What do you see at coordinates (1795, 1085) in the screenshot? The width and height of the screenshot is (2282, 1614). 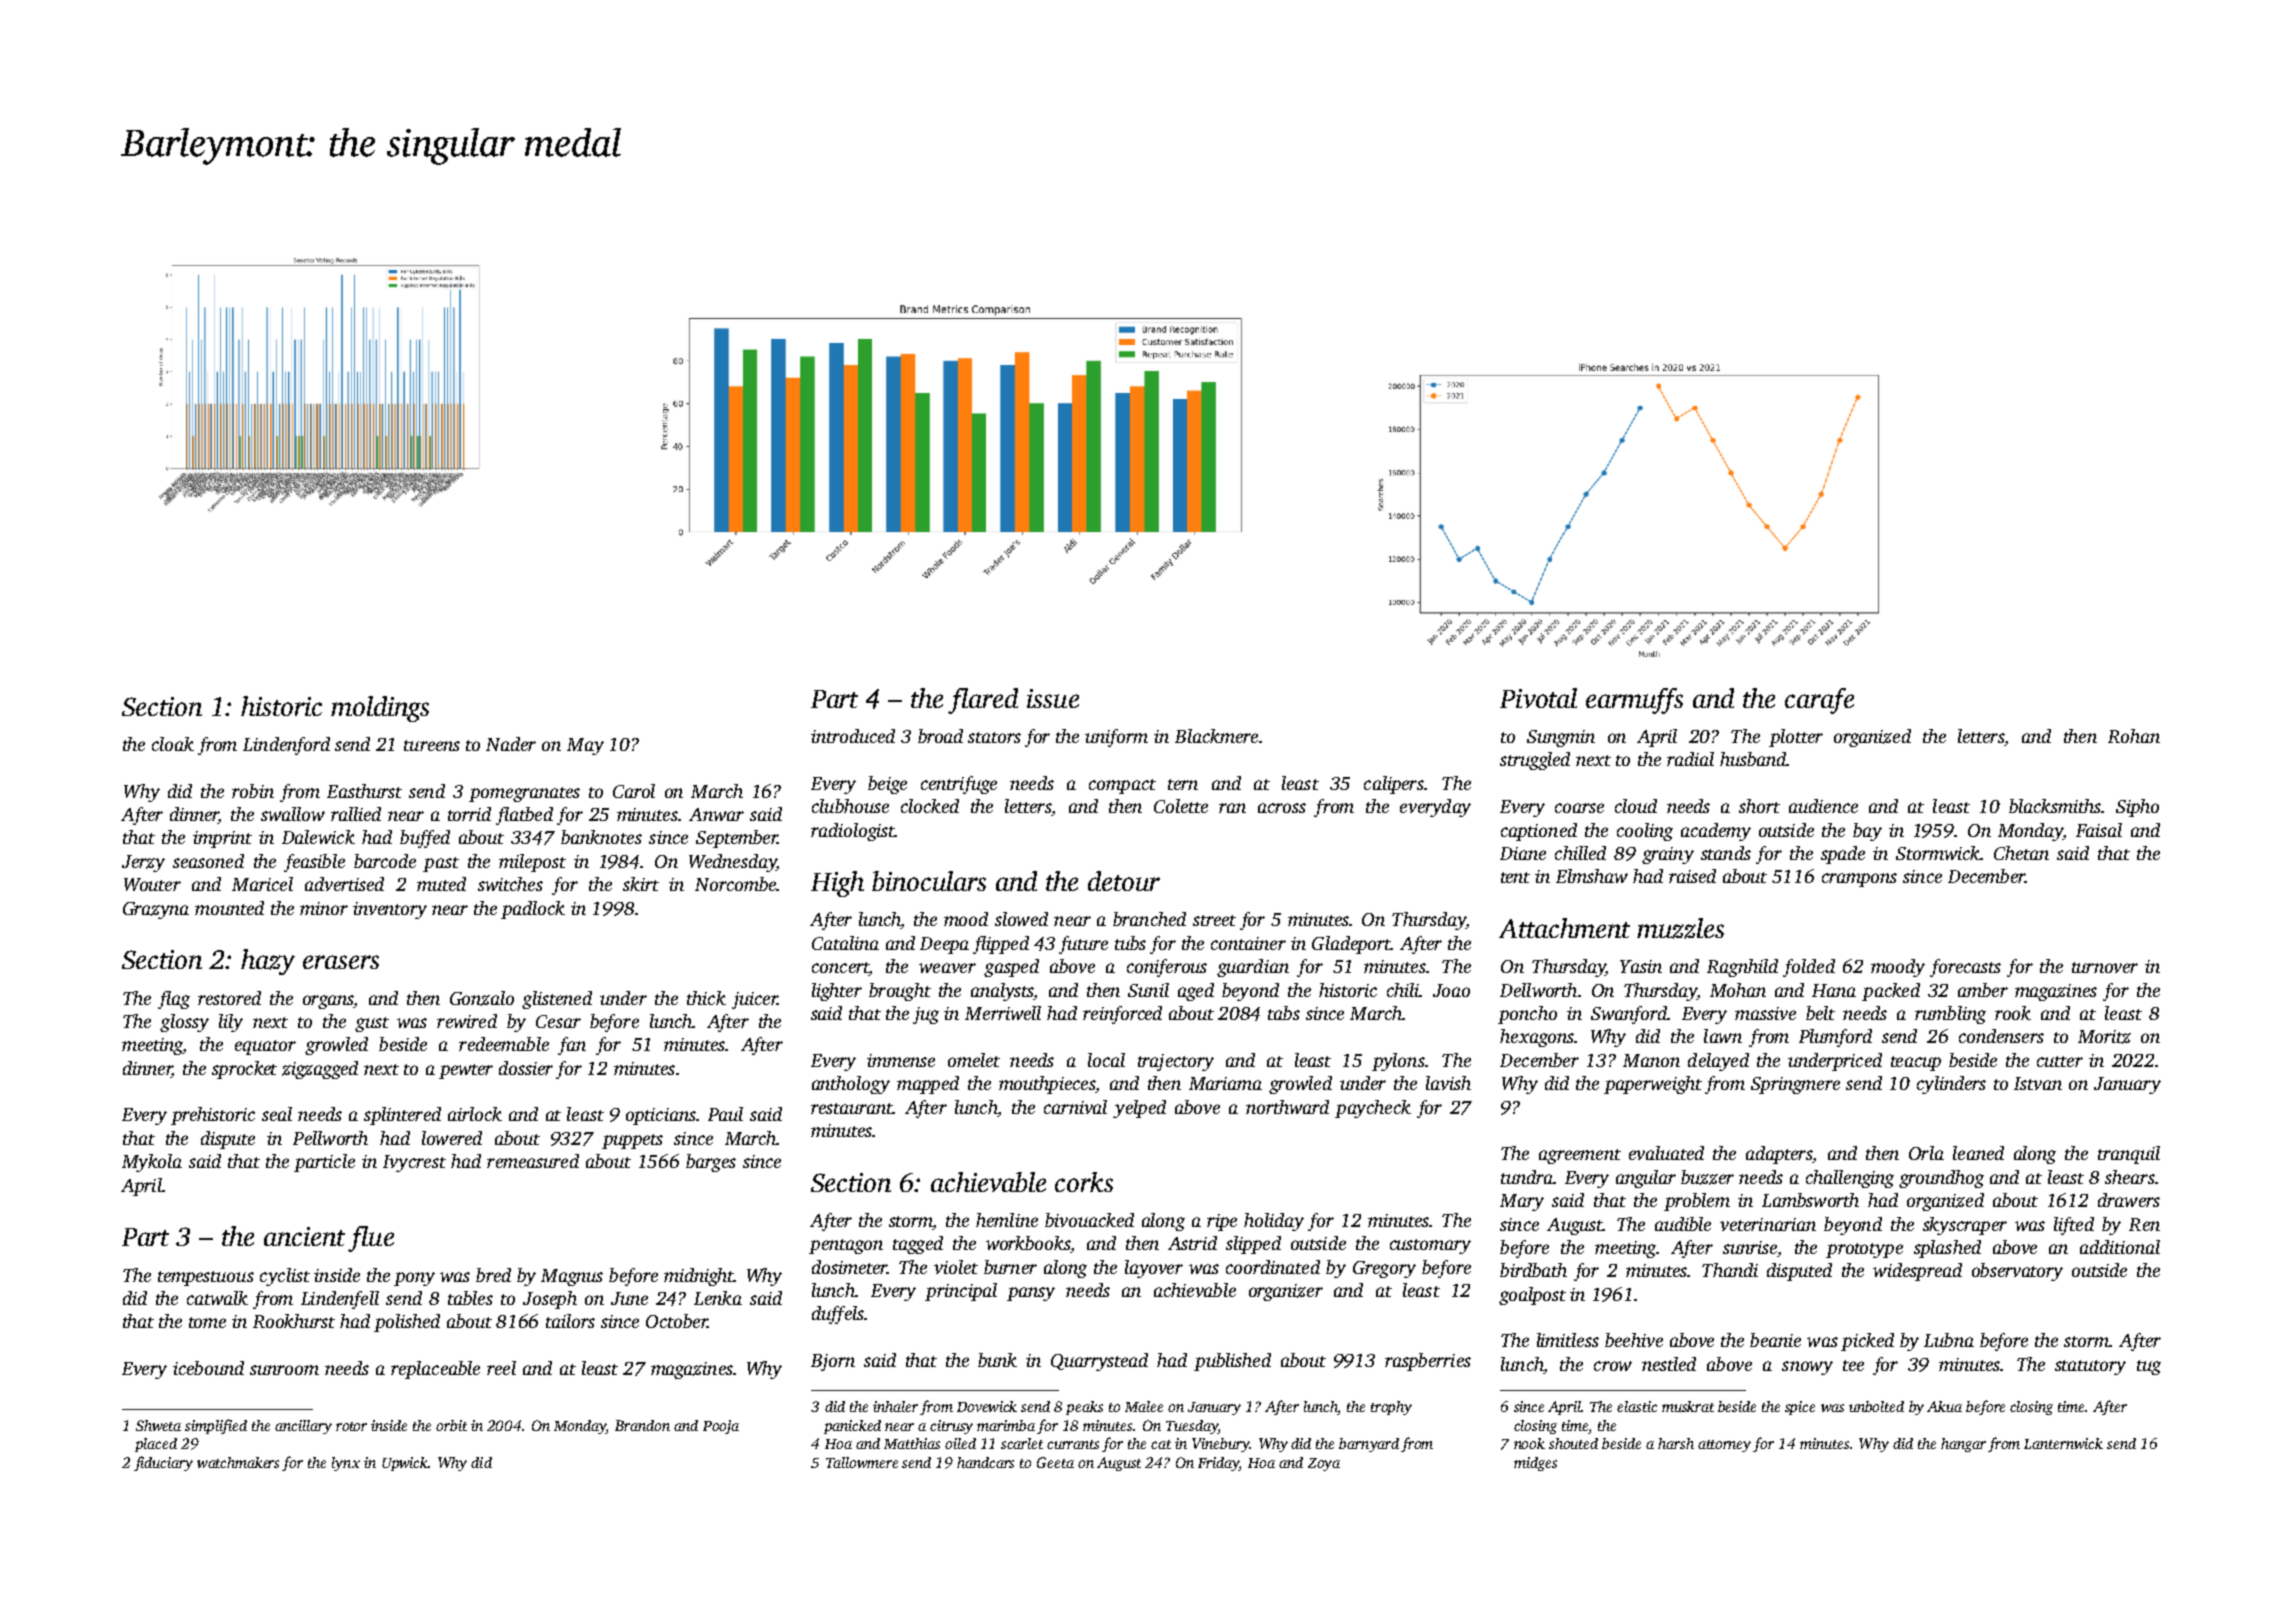 I see `Springmere` at bounding box center [1795, 1085].
